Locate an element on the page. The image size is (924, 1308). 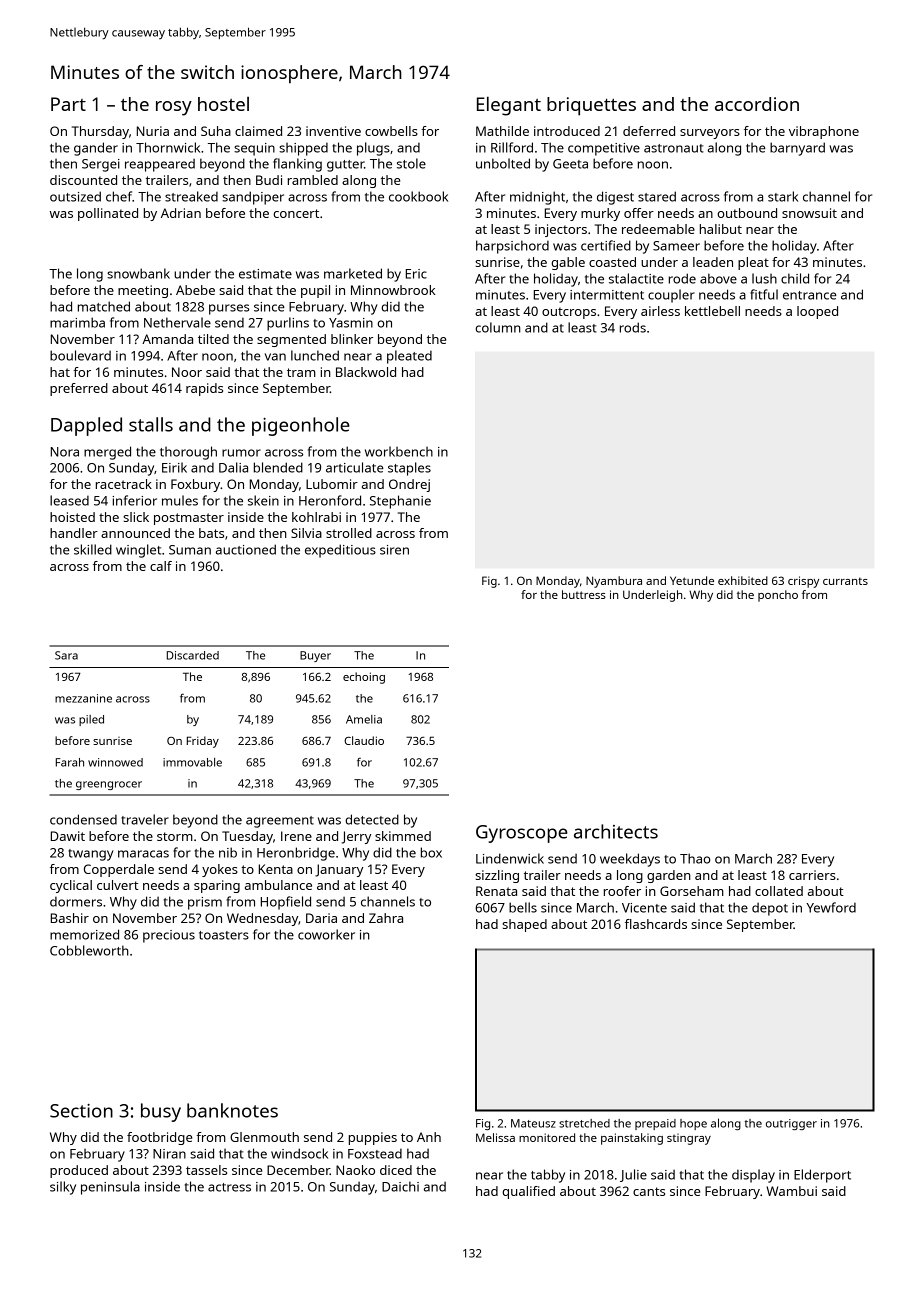
Daichi is located at coordinates (400, 1186).
